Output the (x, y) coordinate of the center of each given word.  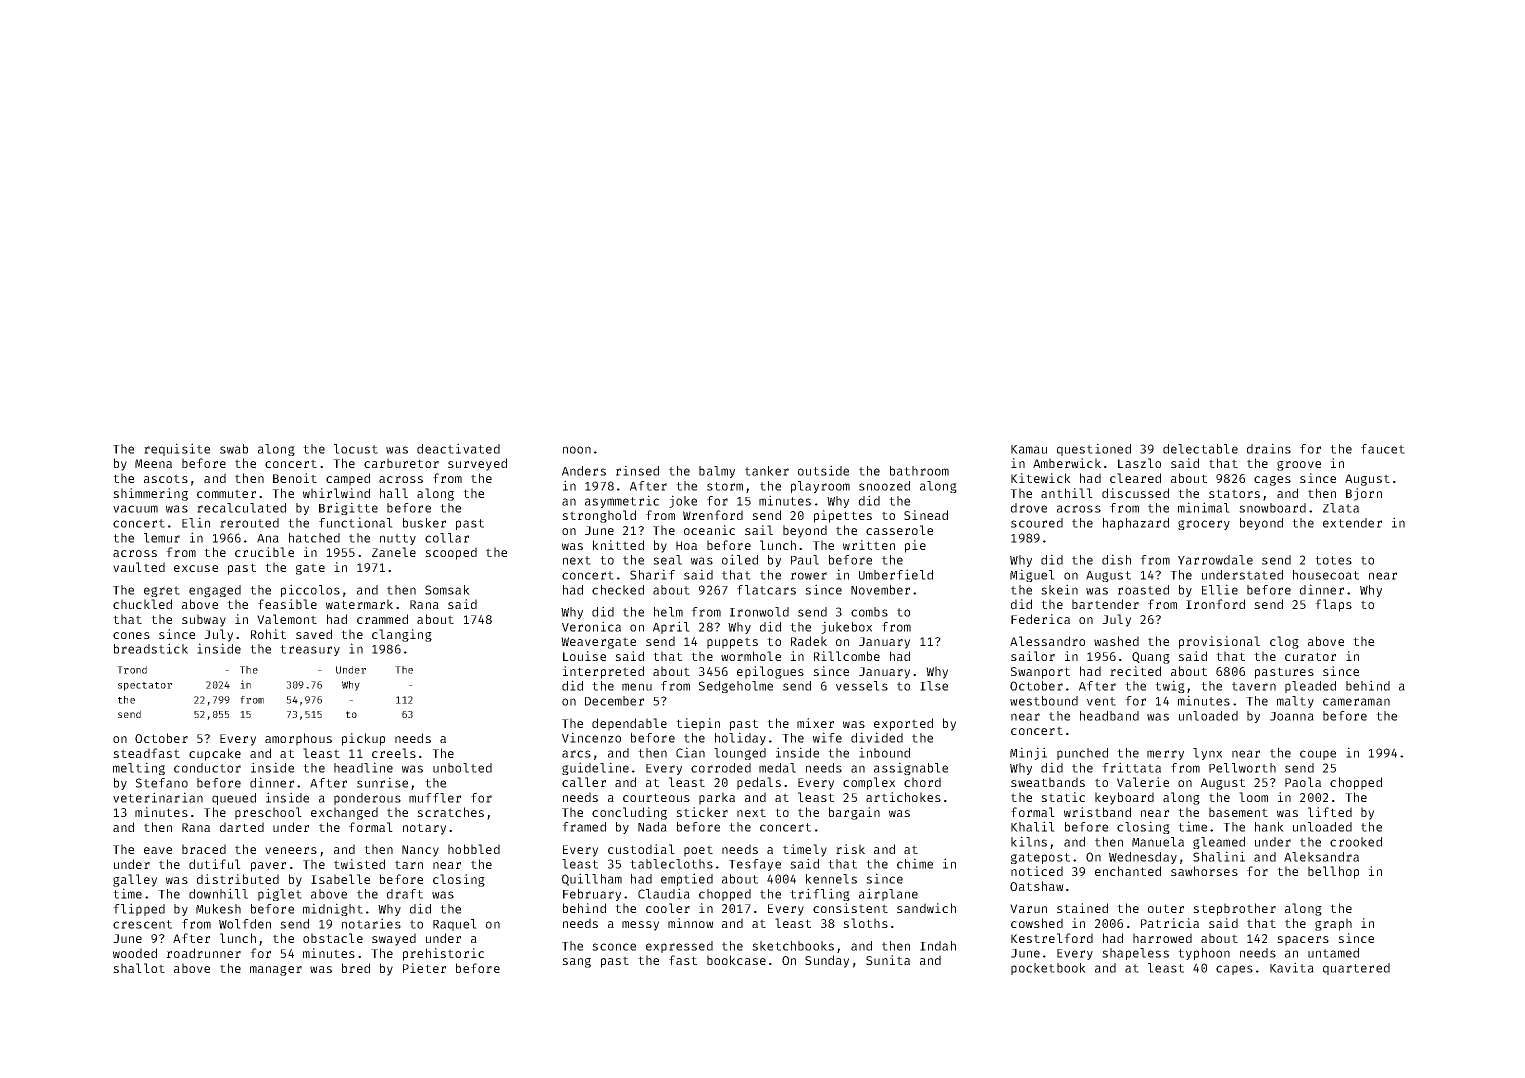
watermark (359, 604)
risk (850, 849)
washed (1116, 641)
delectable (1200, 449)
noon (577, 450)
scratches (450, 812)
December (614, 701)
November (880, 590)
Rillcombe (847, 656)
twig (1170, 686)
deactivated (458, 448)
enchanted (1128, 871)
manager (276, 971)
